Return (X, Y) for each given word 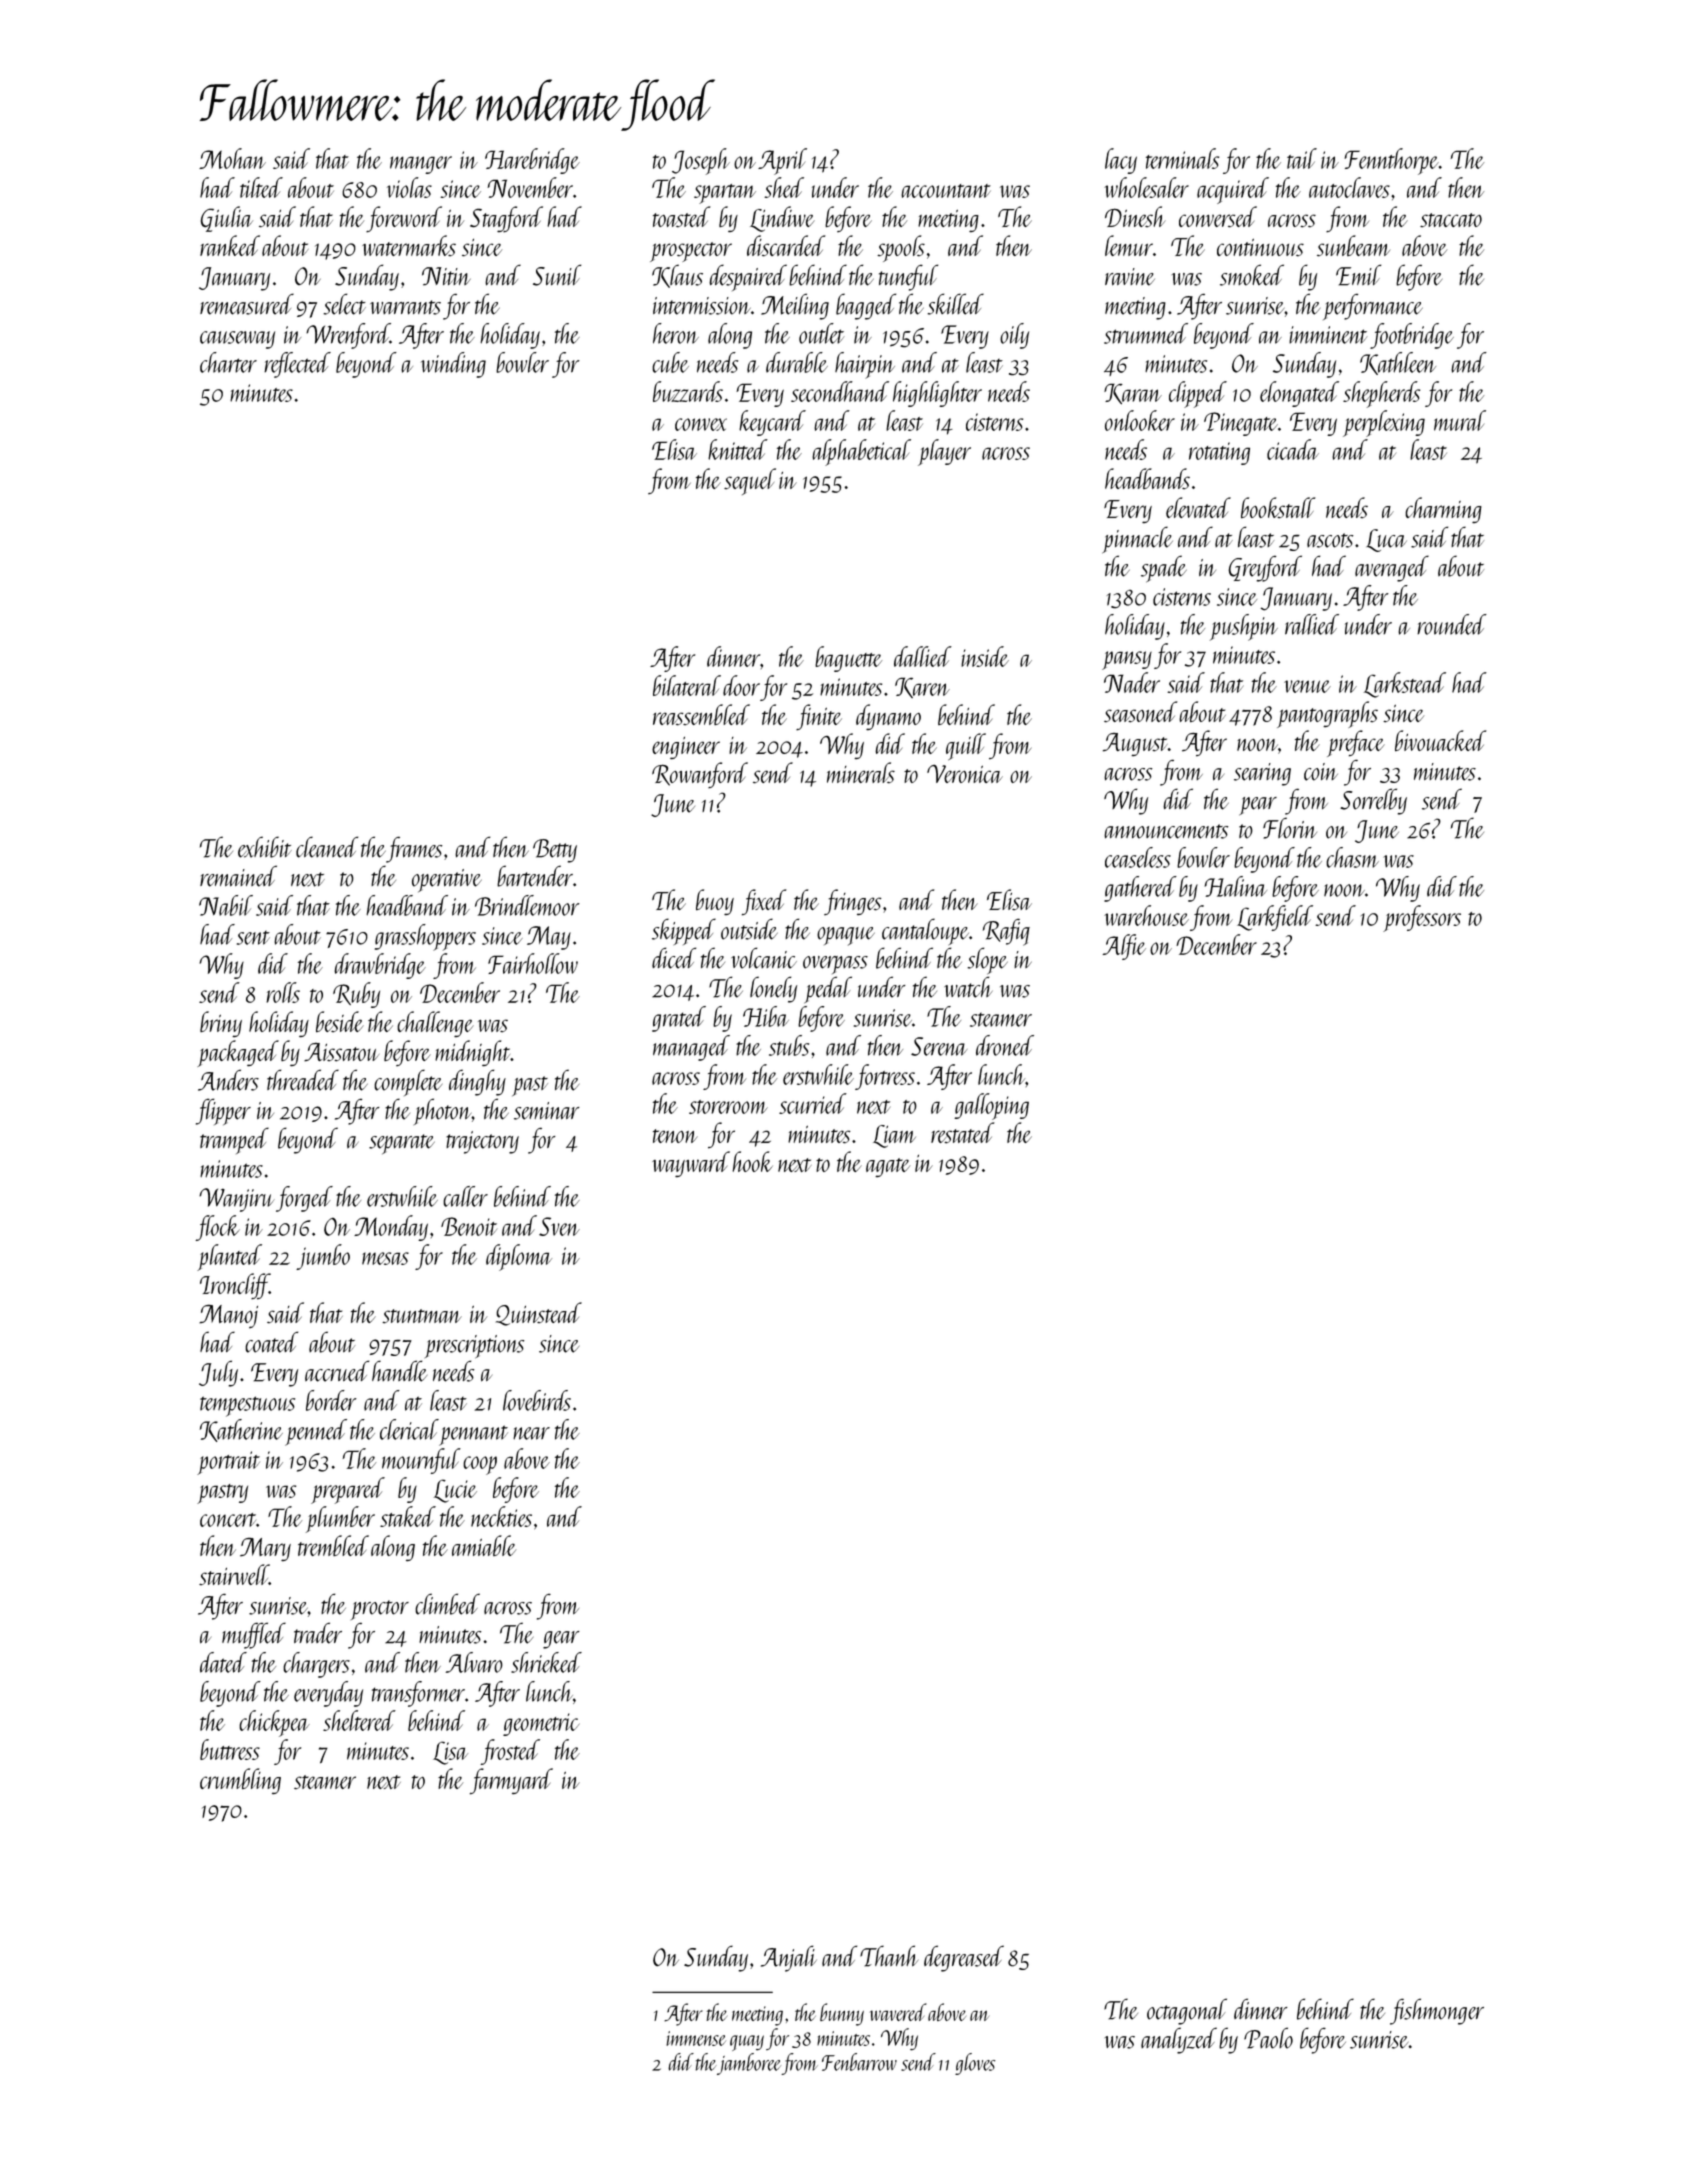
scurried (813, 1103)
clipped (1198, 394)
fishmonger (1437, 2011)
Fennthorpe (1391, 161)
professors (1422, 918)
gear (561, 1640)
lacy (1121, 161)
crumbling (240, 1781)
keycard (772, 423)
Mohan (232, 158)
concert (228, 1520)
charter (228, 362)
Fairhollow (533, 963)
